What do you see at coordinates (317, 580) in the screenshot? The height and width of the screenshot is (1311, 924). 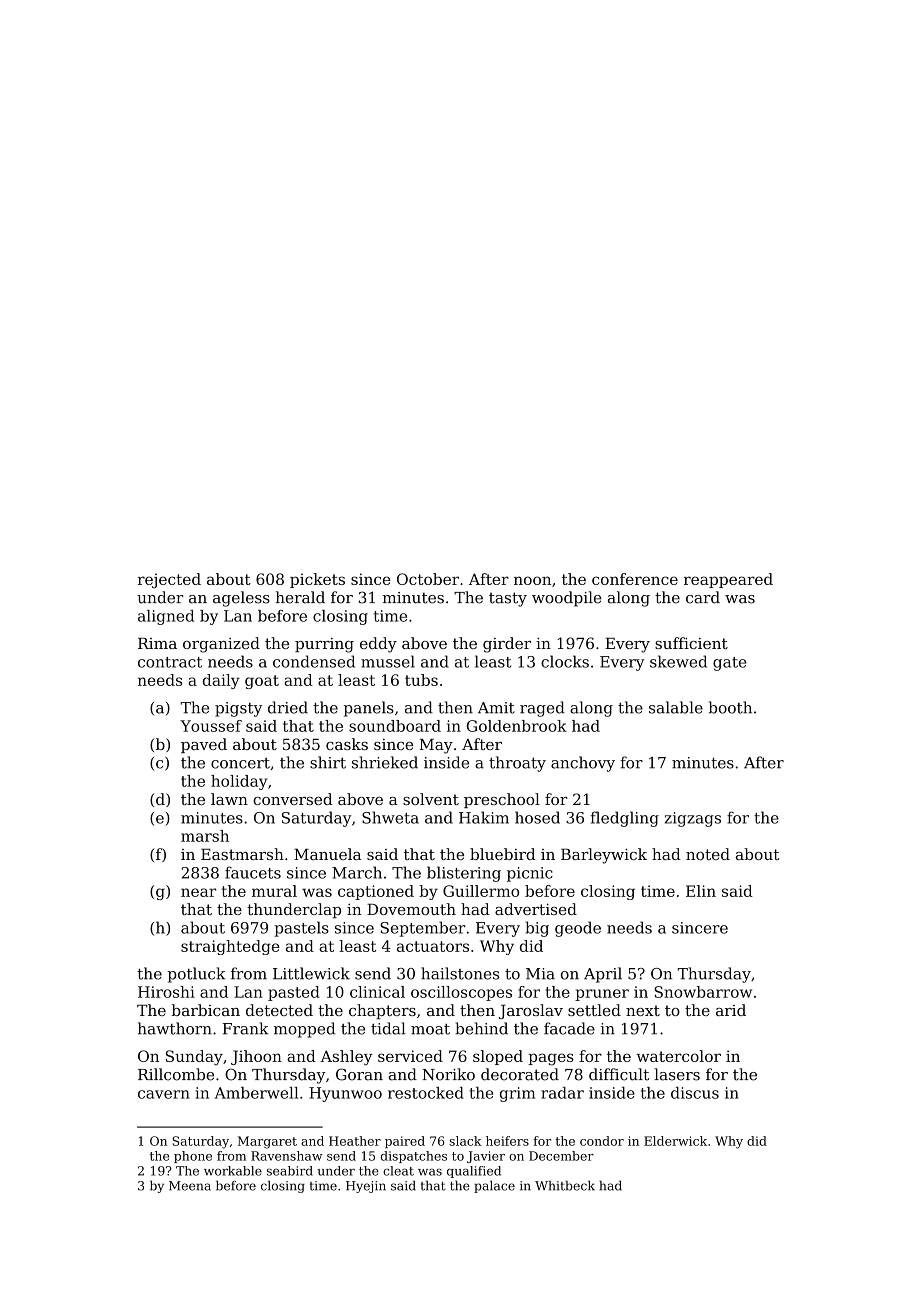 I see `pickets` at bounding box center [317, 580].
